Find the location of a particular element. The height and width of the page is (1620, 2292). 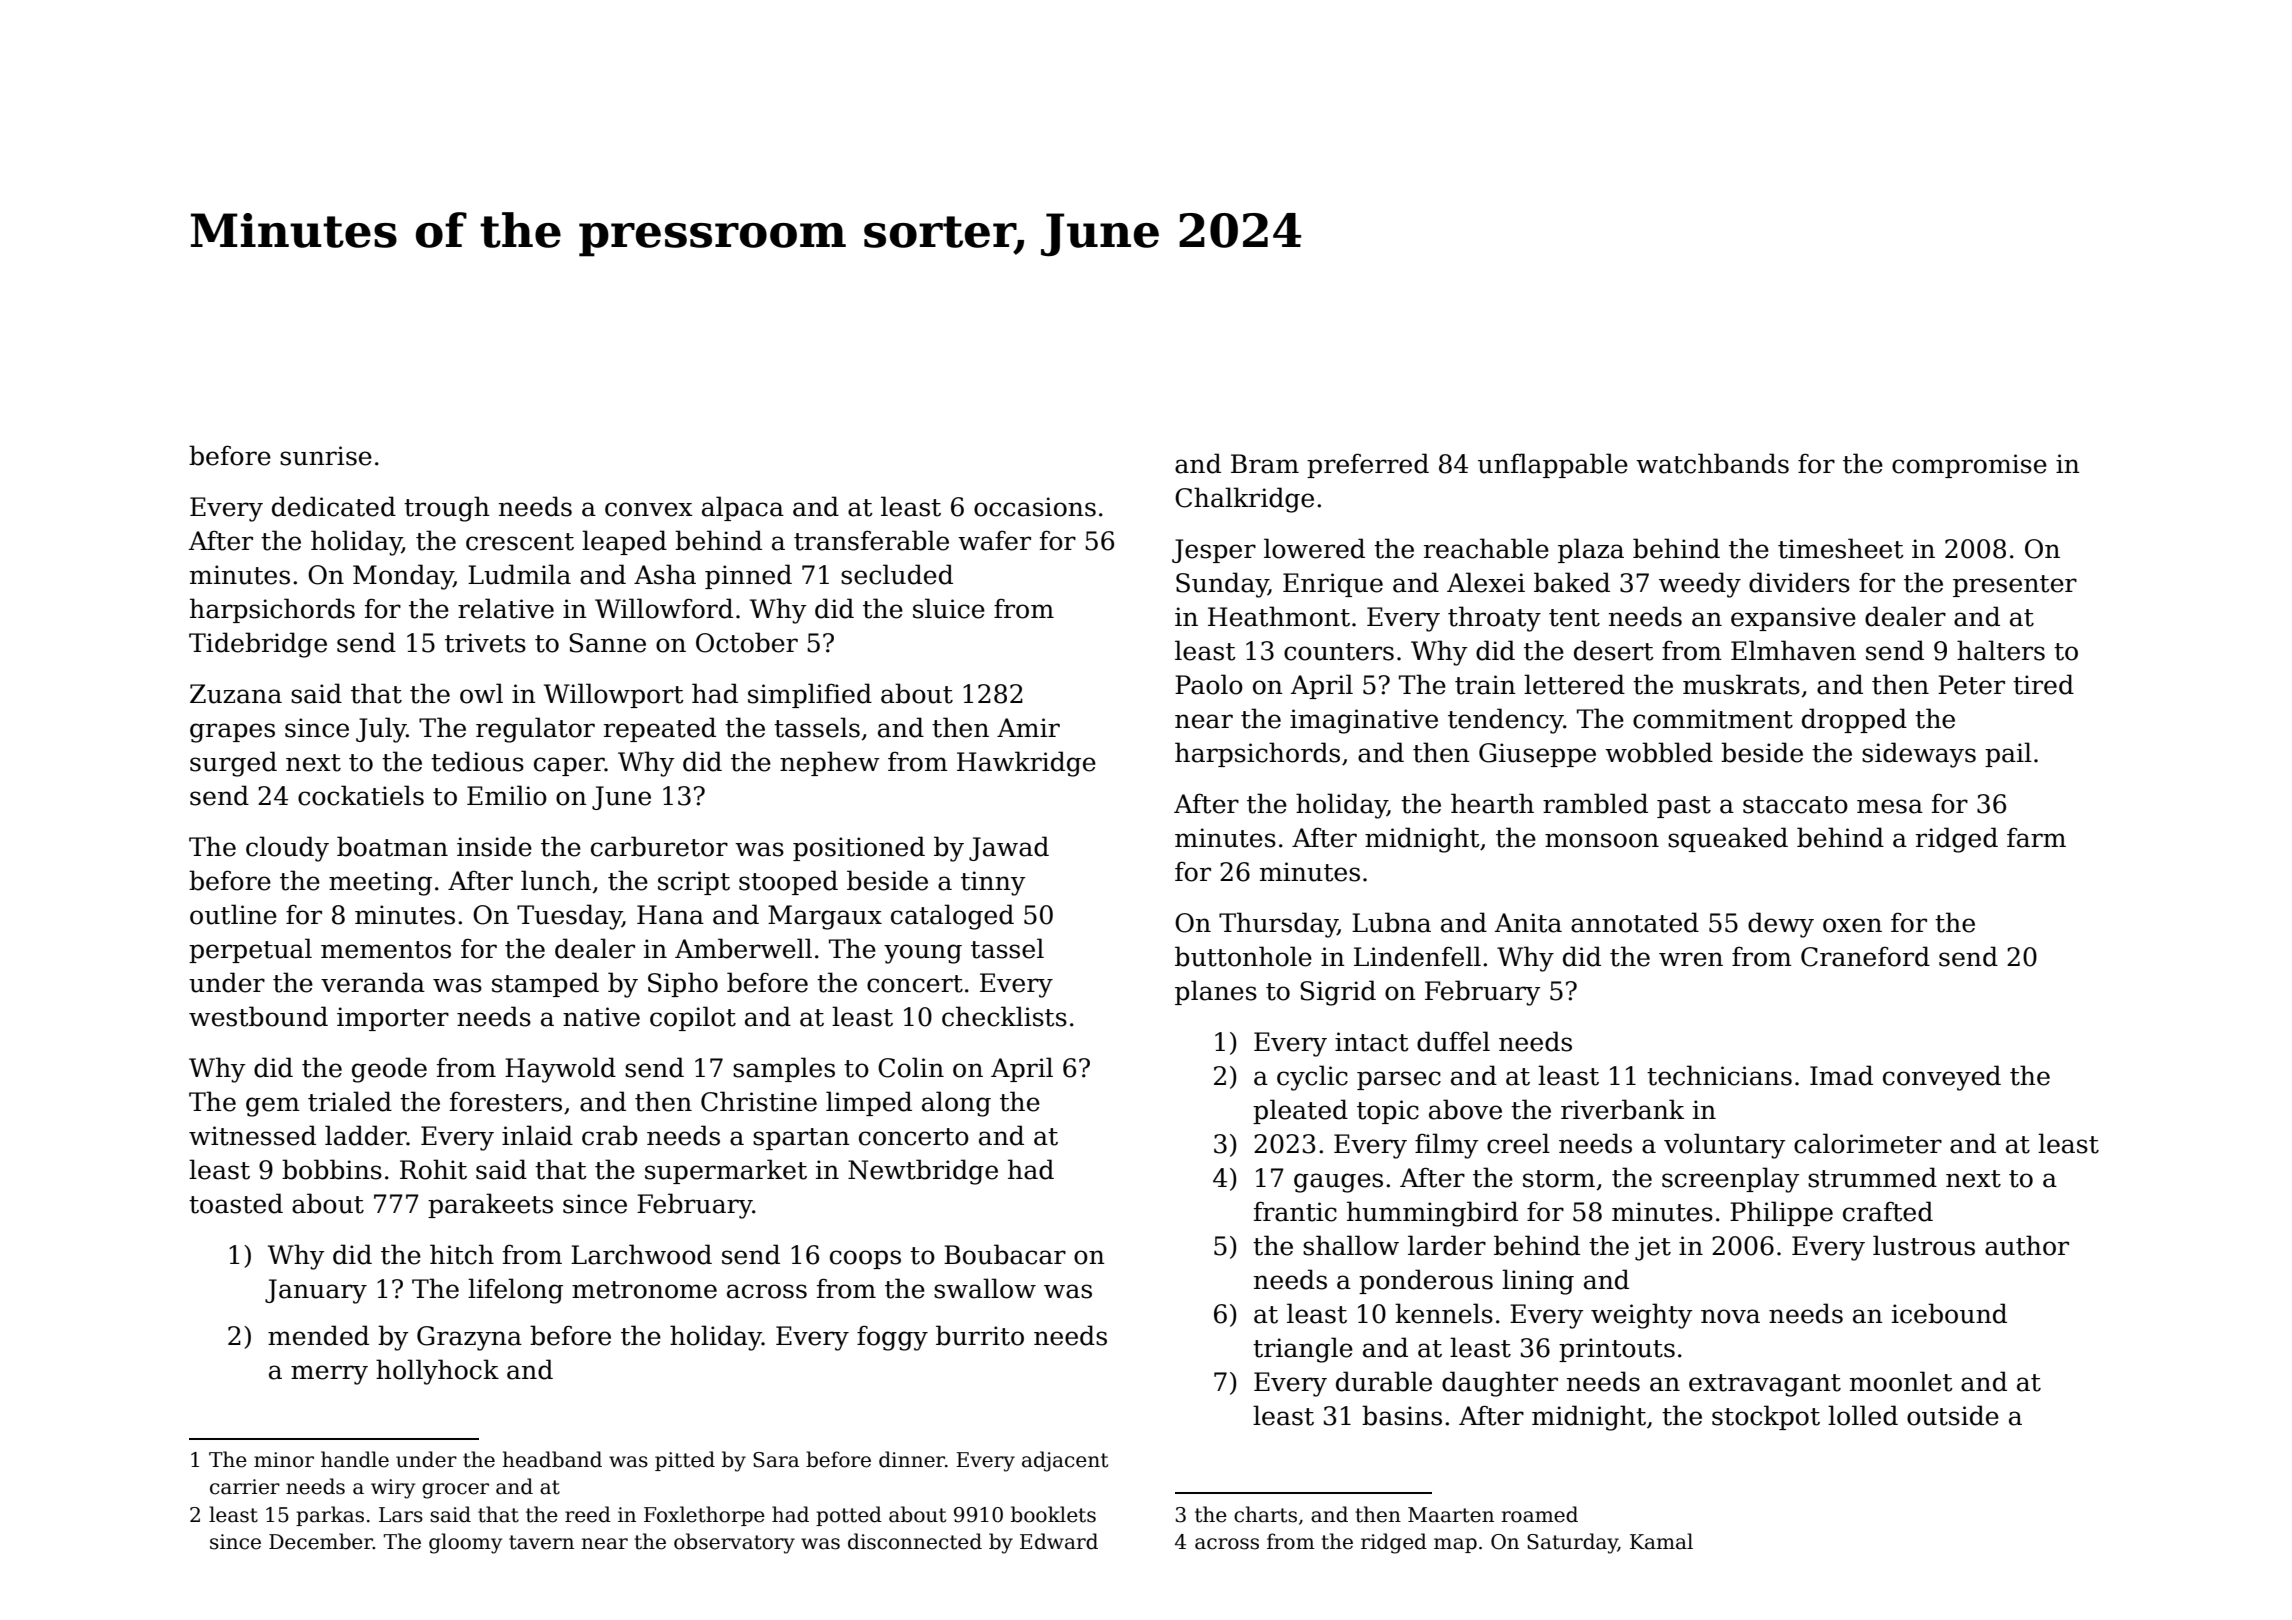

watchbands is located at coordinates (1712, 463).
